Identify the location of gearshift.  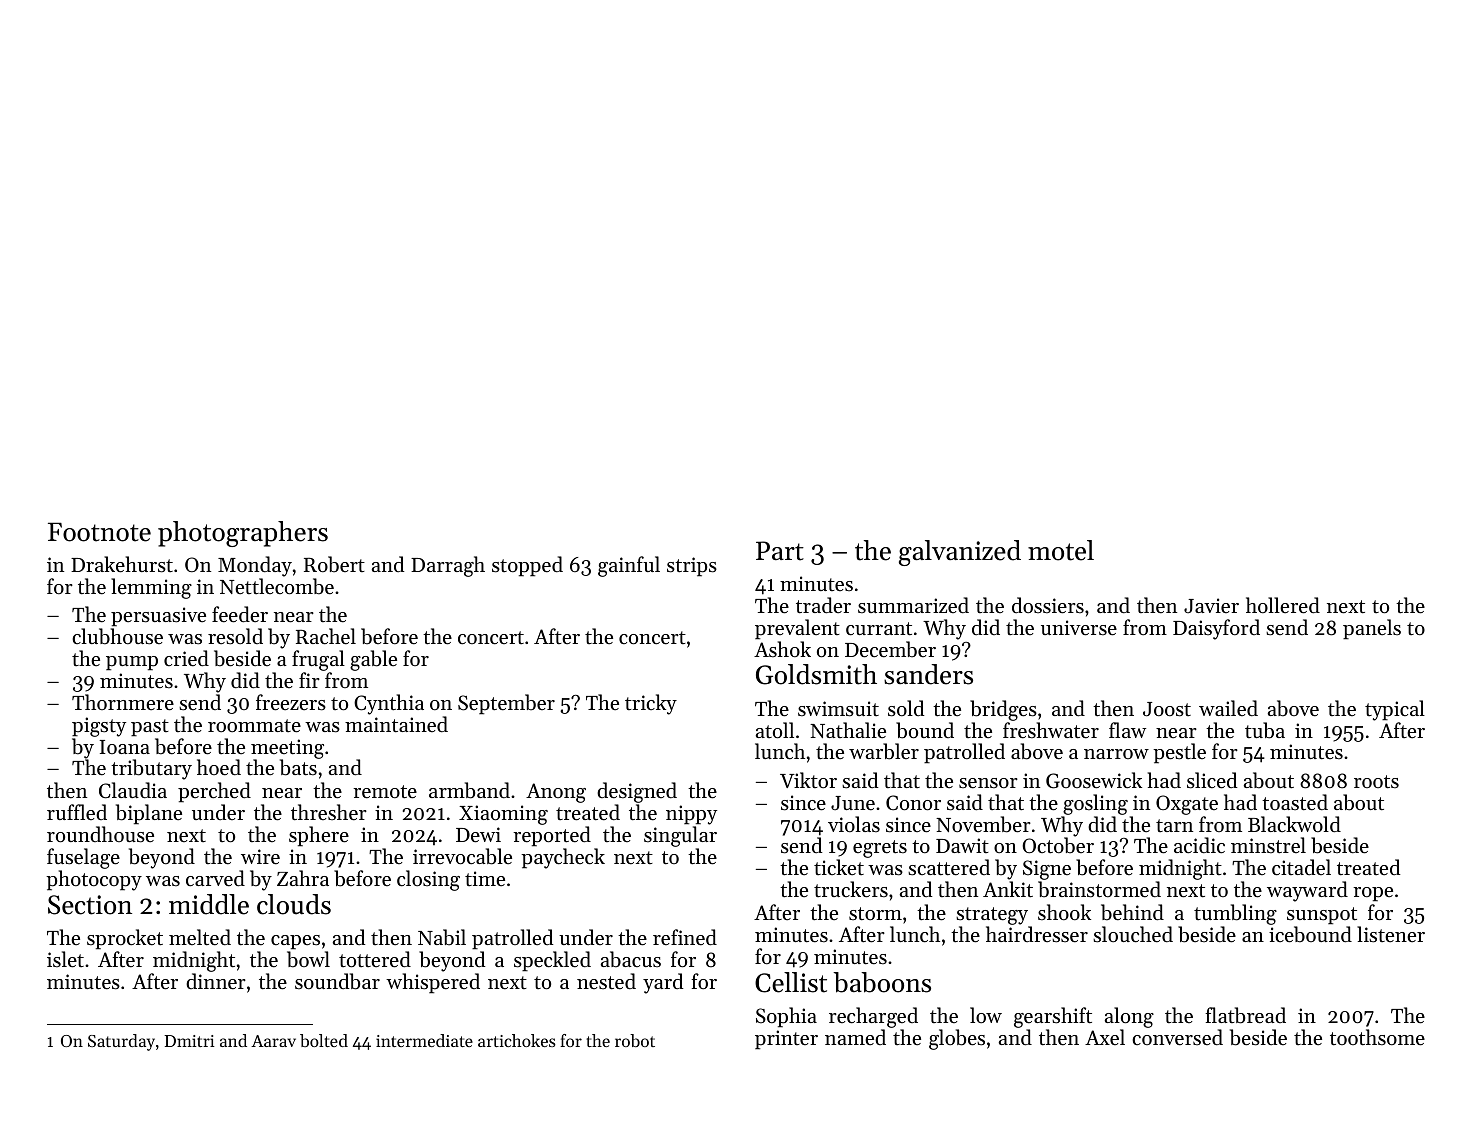
(1053, 1017).
